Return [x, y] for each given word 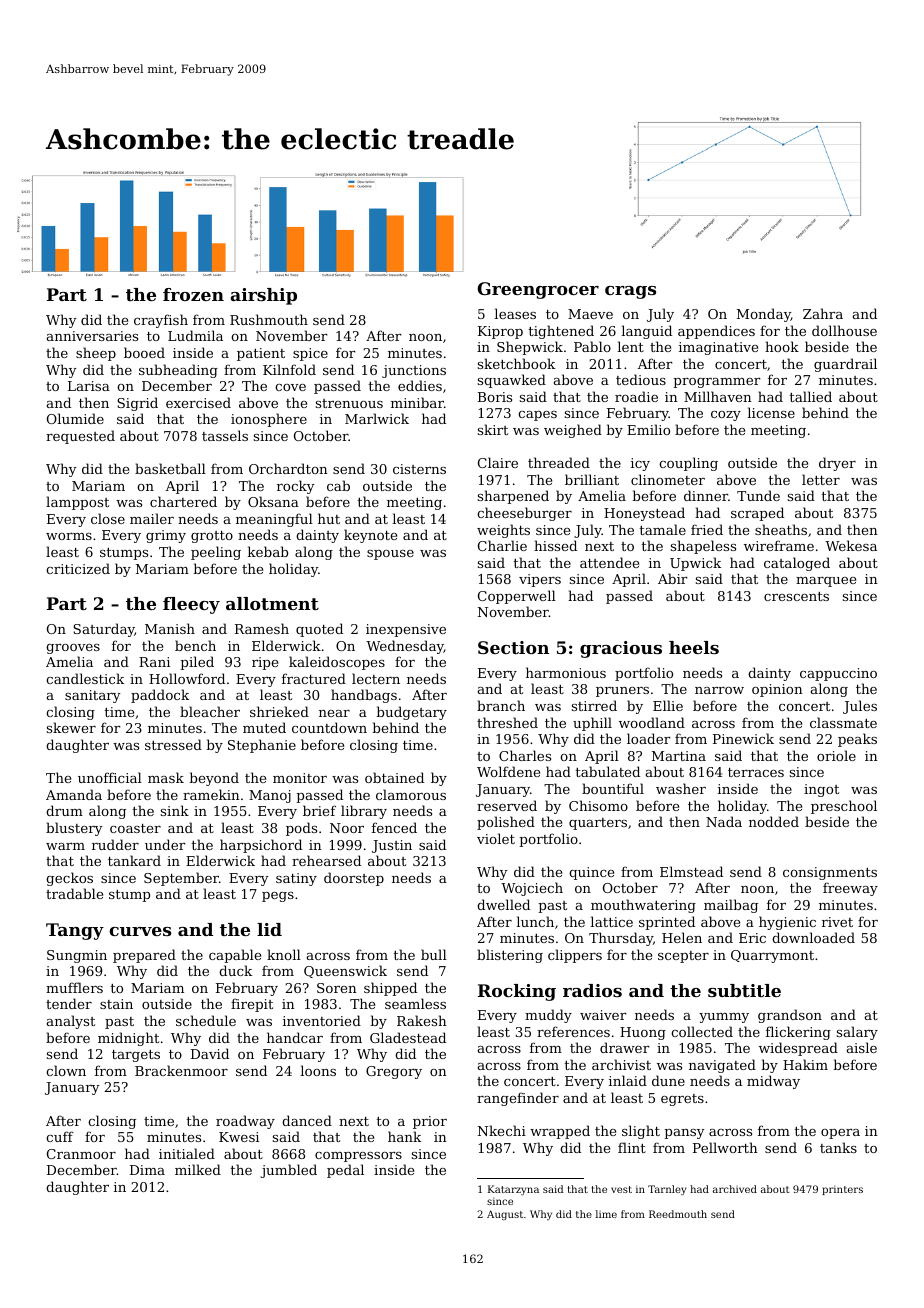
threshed [507, 722]
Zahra [823, 313]
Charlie [502, 545]
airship [264, 296]
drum [64, 810]
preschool [844, 807]
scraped [757, 514]
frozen [193, 294]
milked [198, 1169]
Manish [170, 628]
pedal [345, 1171]
